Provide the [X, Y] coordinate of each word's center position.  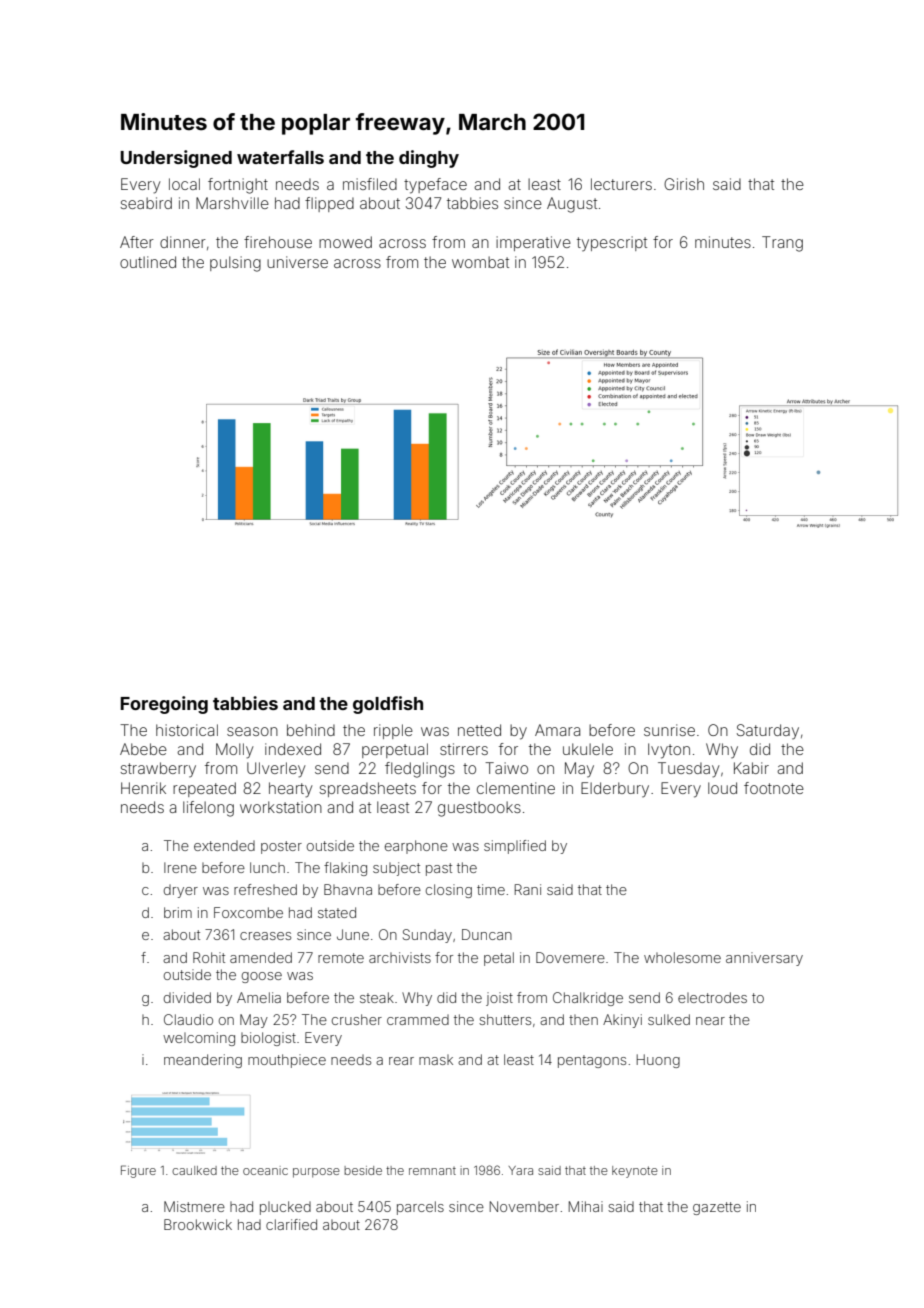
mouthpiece [287, 1061]
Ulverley [276, 770]
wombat [480, 262]
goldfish [388, 705]
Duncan [487, 934]
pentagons [592, 1061]
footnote [774, 788]
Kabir [751, 768]
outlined [148, 262]
